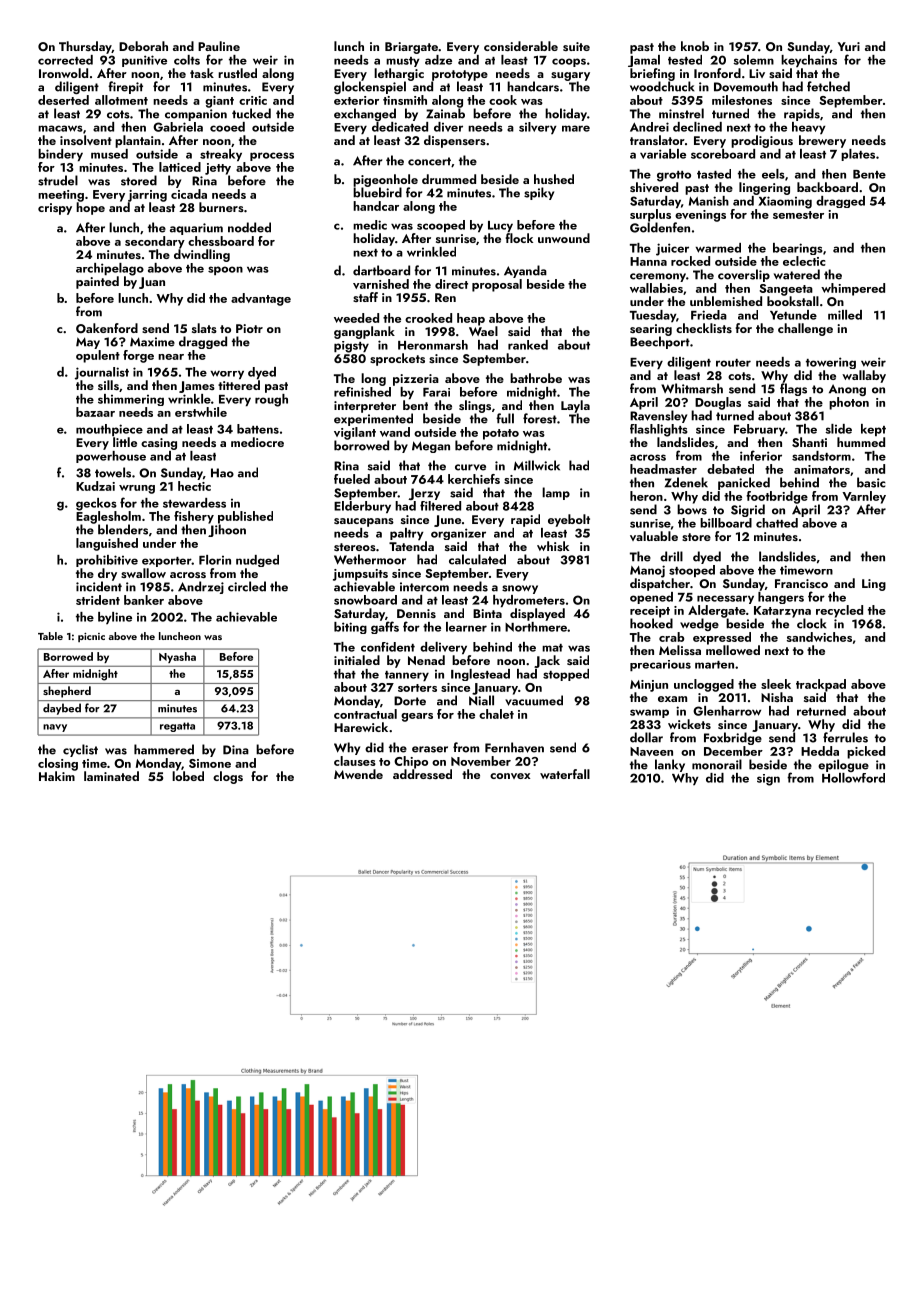 The image size is (924, 1308). Describe the element at coordinates (60, 128) in the screenshot. I see `macaws` at that location.
